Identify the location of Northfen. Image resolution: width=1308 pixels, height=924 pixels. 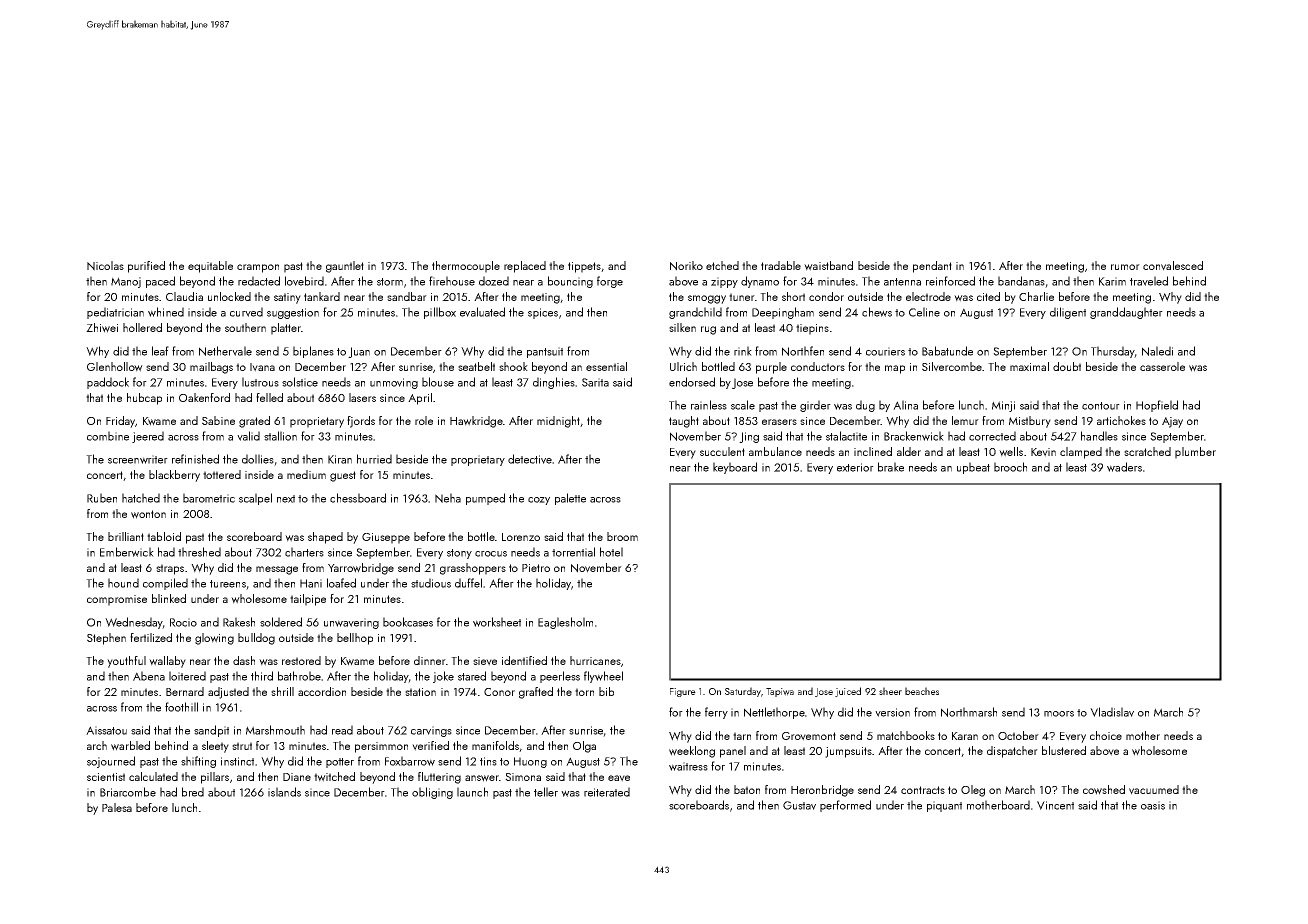
(803, 351).
